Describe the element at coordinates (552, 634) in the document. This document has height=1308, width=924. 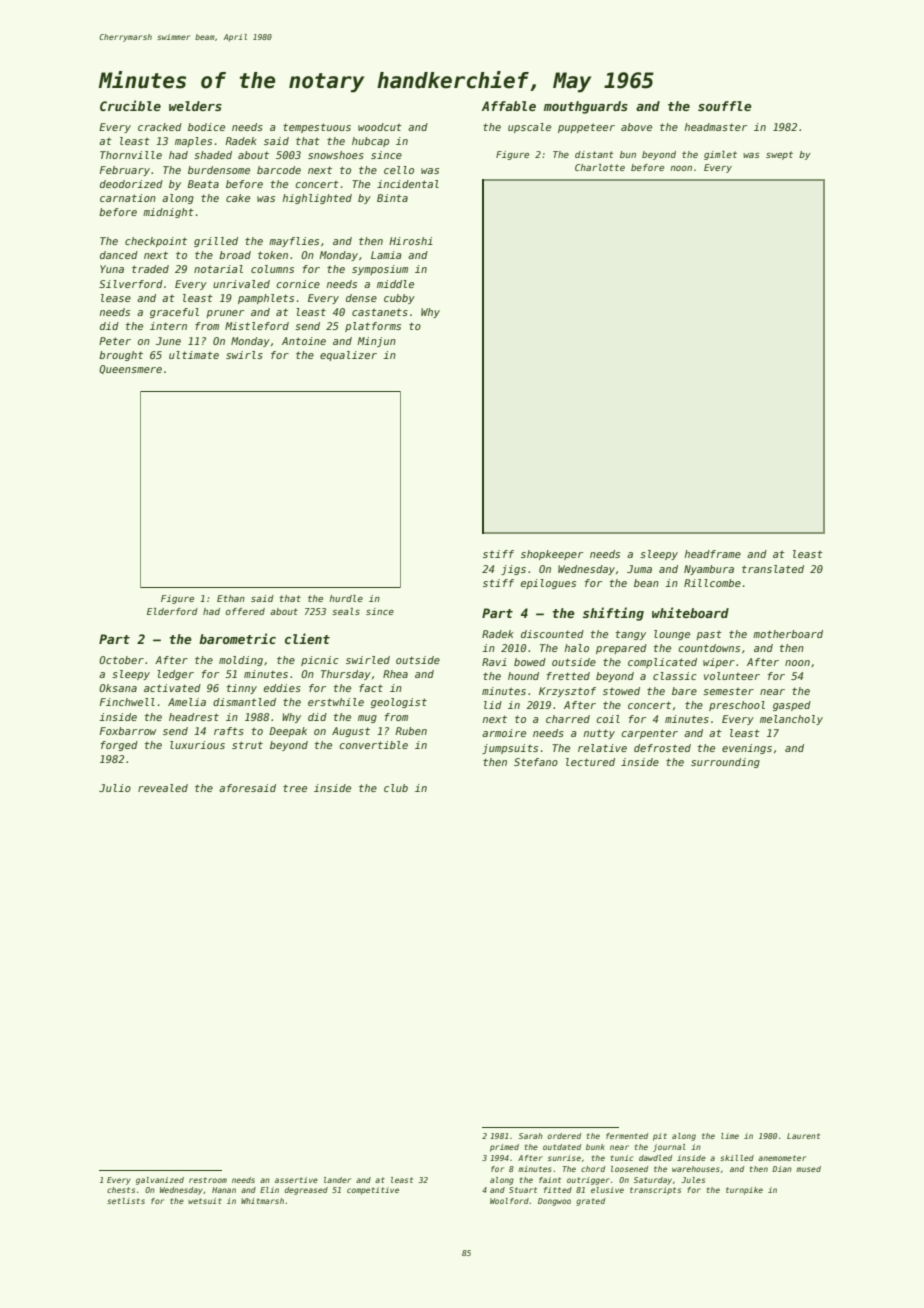
I see `discounted` at that location.
